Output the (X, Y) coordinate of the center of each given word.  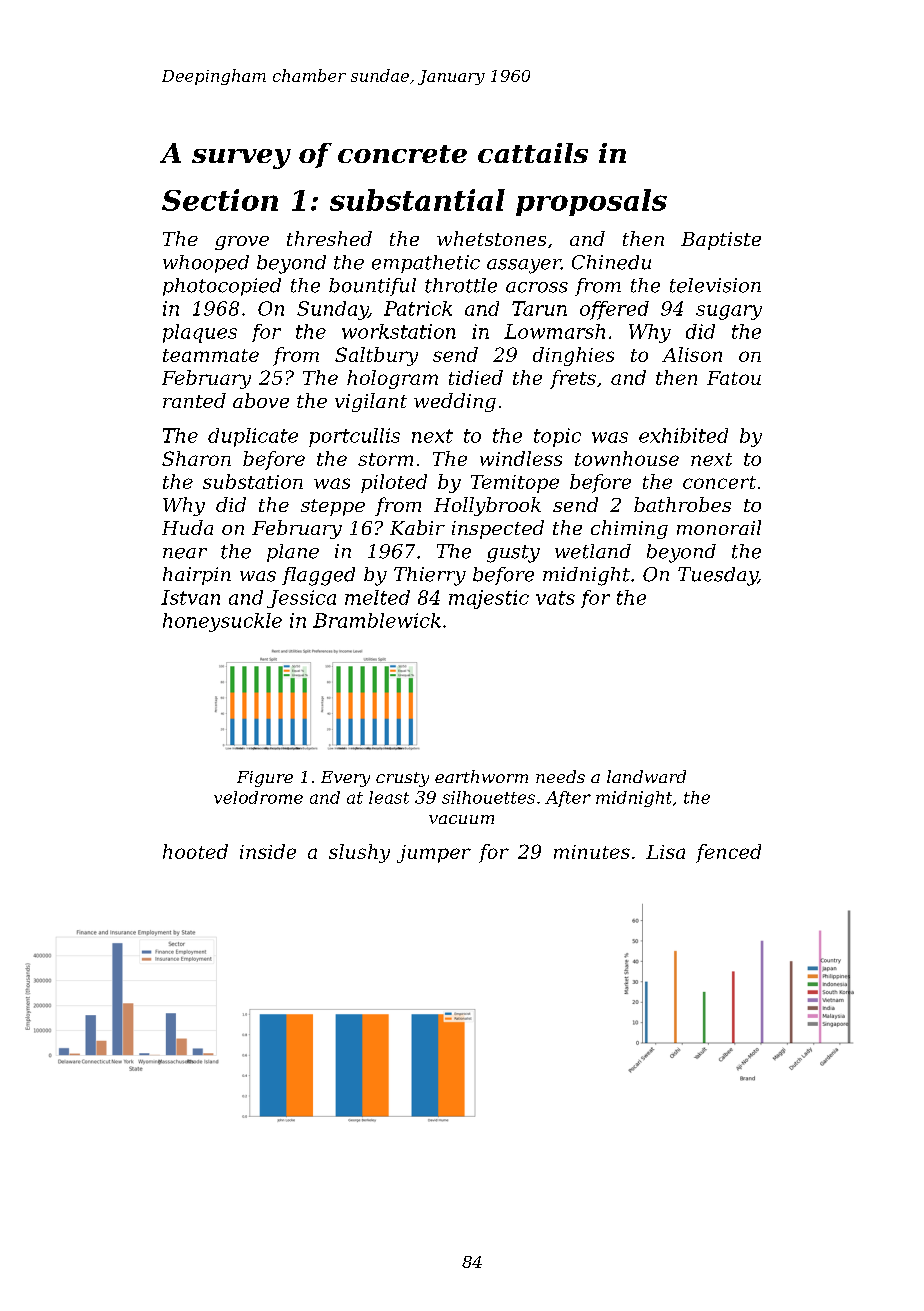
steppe (333, 507)
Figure (265, 779)
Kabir (417, 527)
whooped (206, 264)
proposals (591, 202)
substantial (417, 200)
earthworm (481, 776)
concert (719, 482)
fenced (728, 853)
